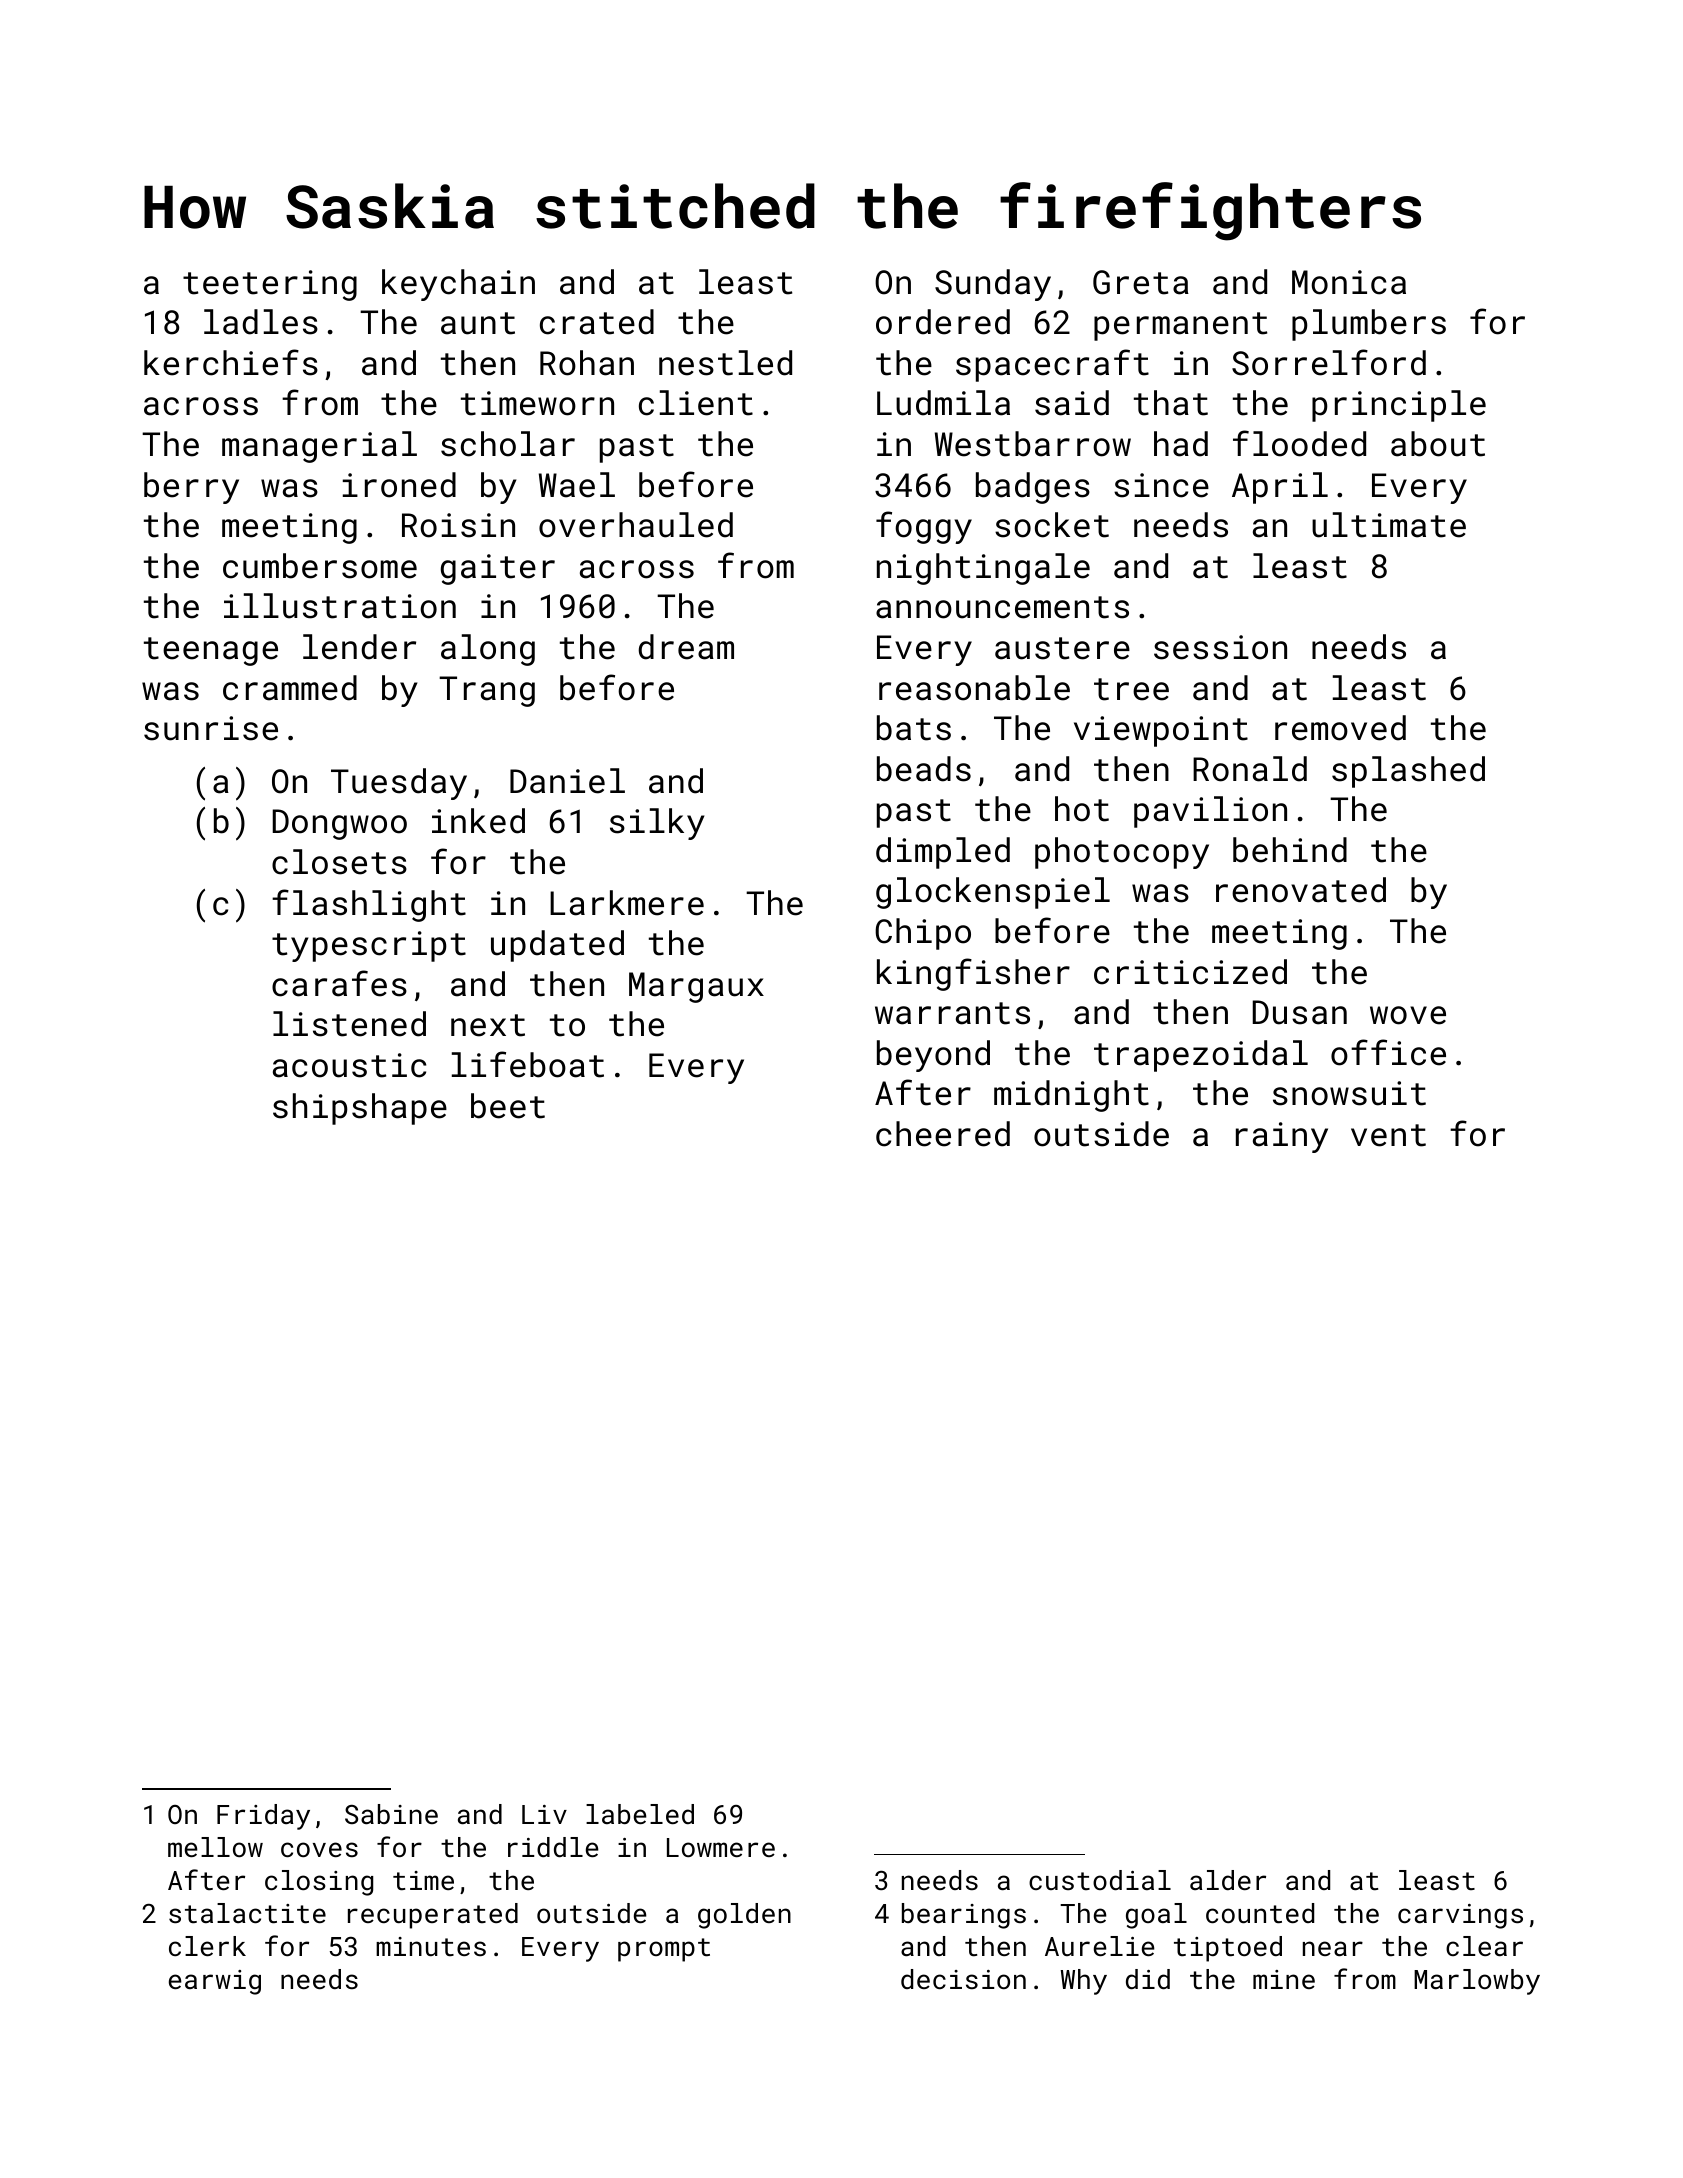 This screenshot has height=2178, width=1683. Describe the element at coordinates (696, 403) in the screenshot. I see `client` at that location.
